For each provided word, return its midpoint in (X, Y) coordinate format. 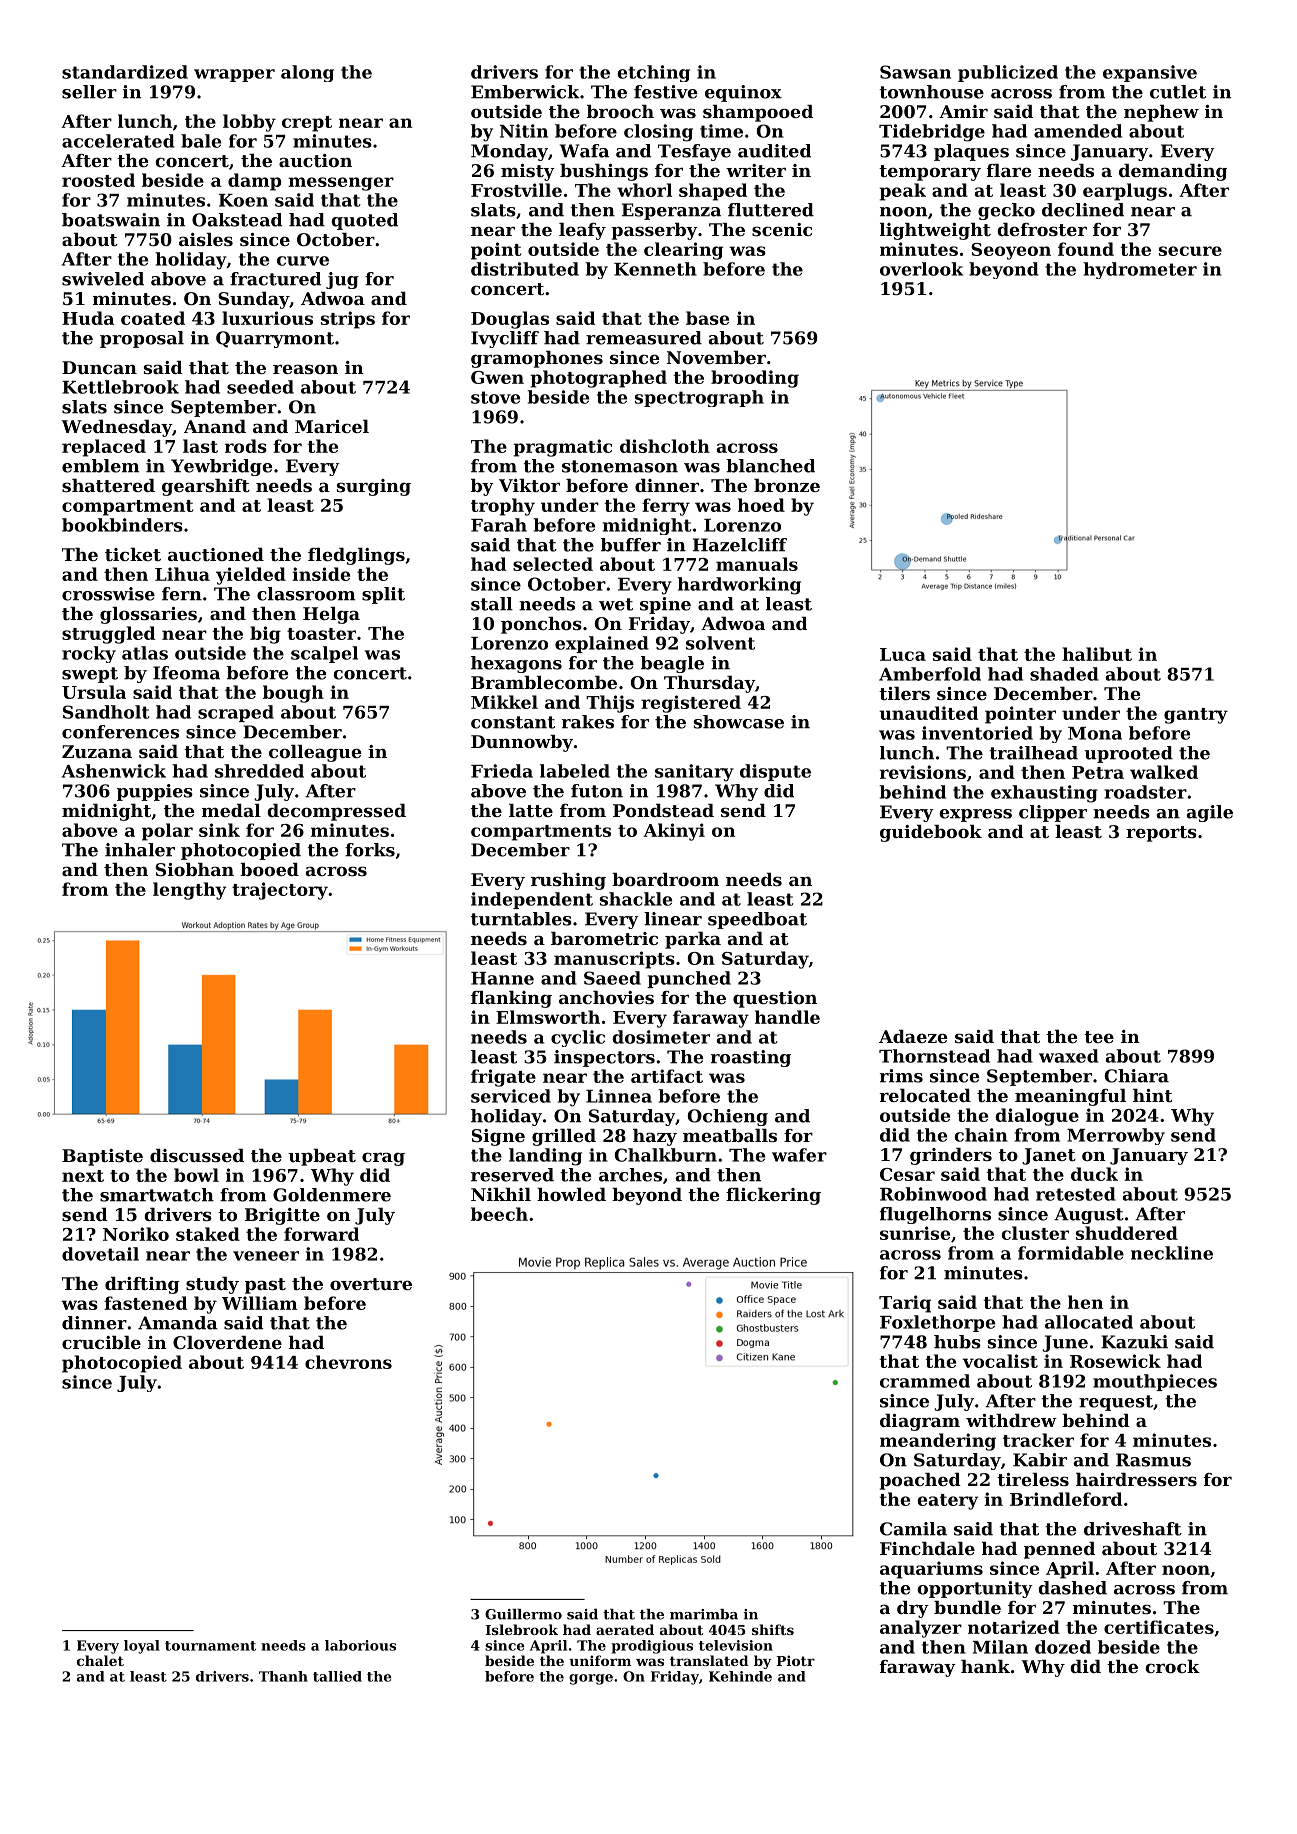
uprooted (1128, 754)
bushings (604, 172)
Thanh (283, 1676)
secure (1190, 251)
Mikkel (504, 702)
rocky (89, 654)
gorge (591, 1679)
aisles (206, 239)
